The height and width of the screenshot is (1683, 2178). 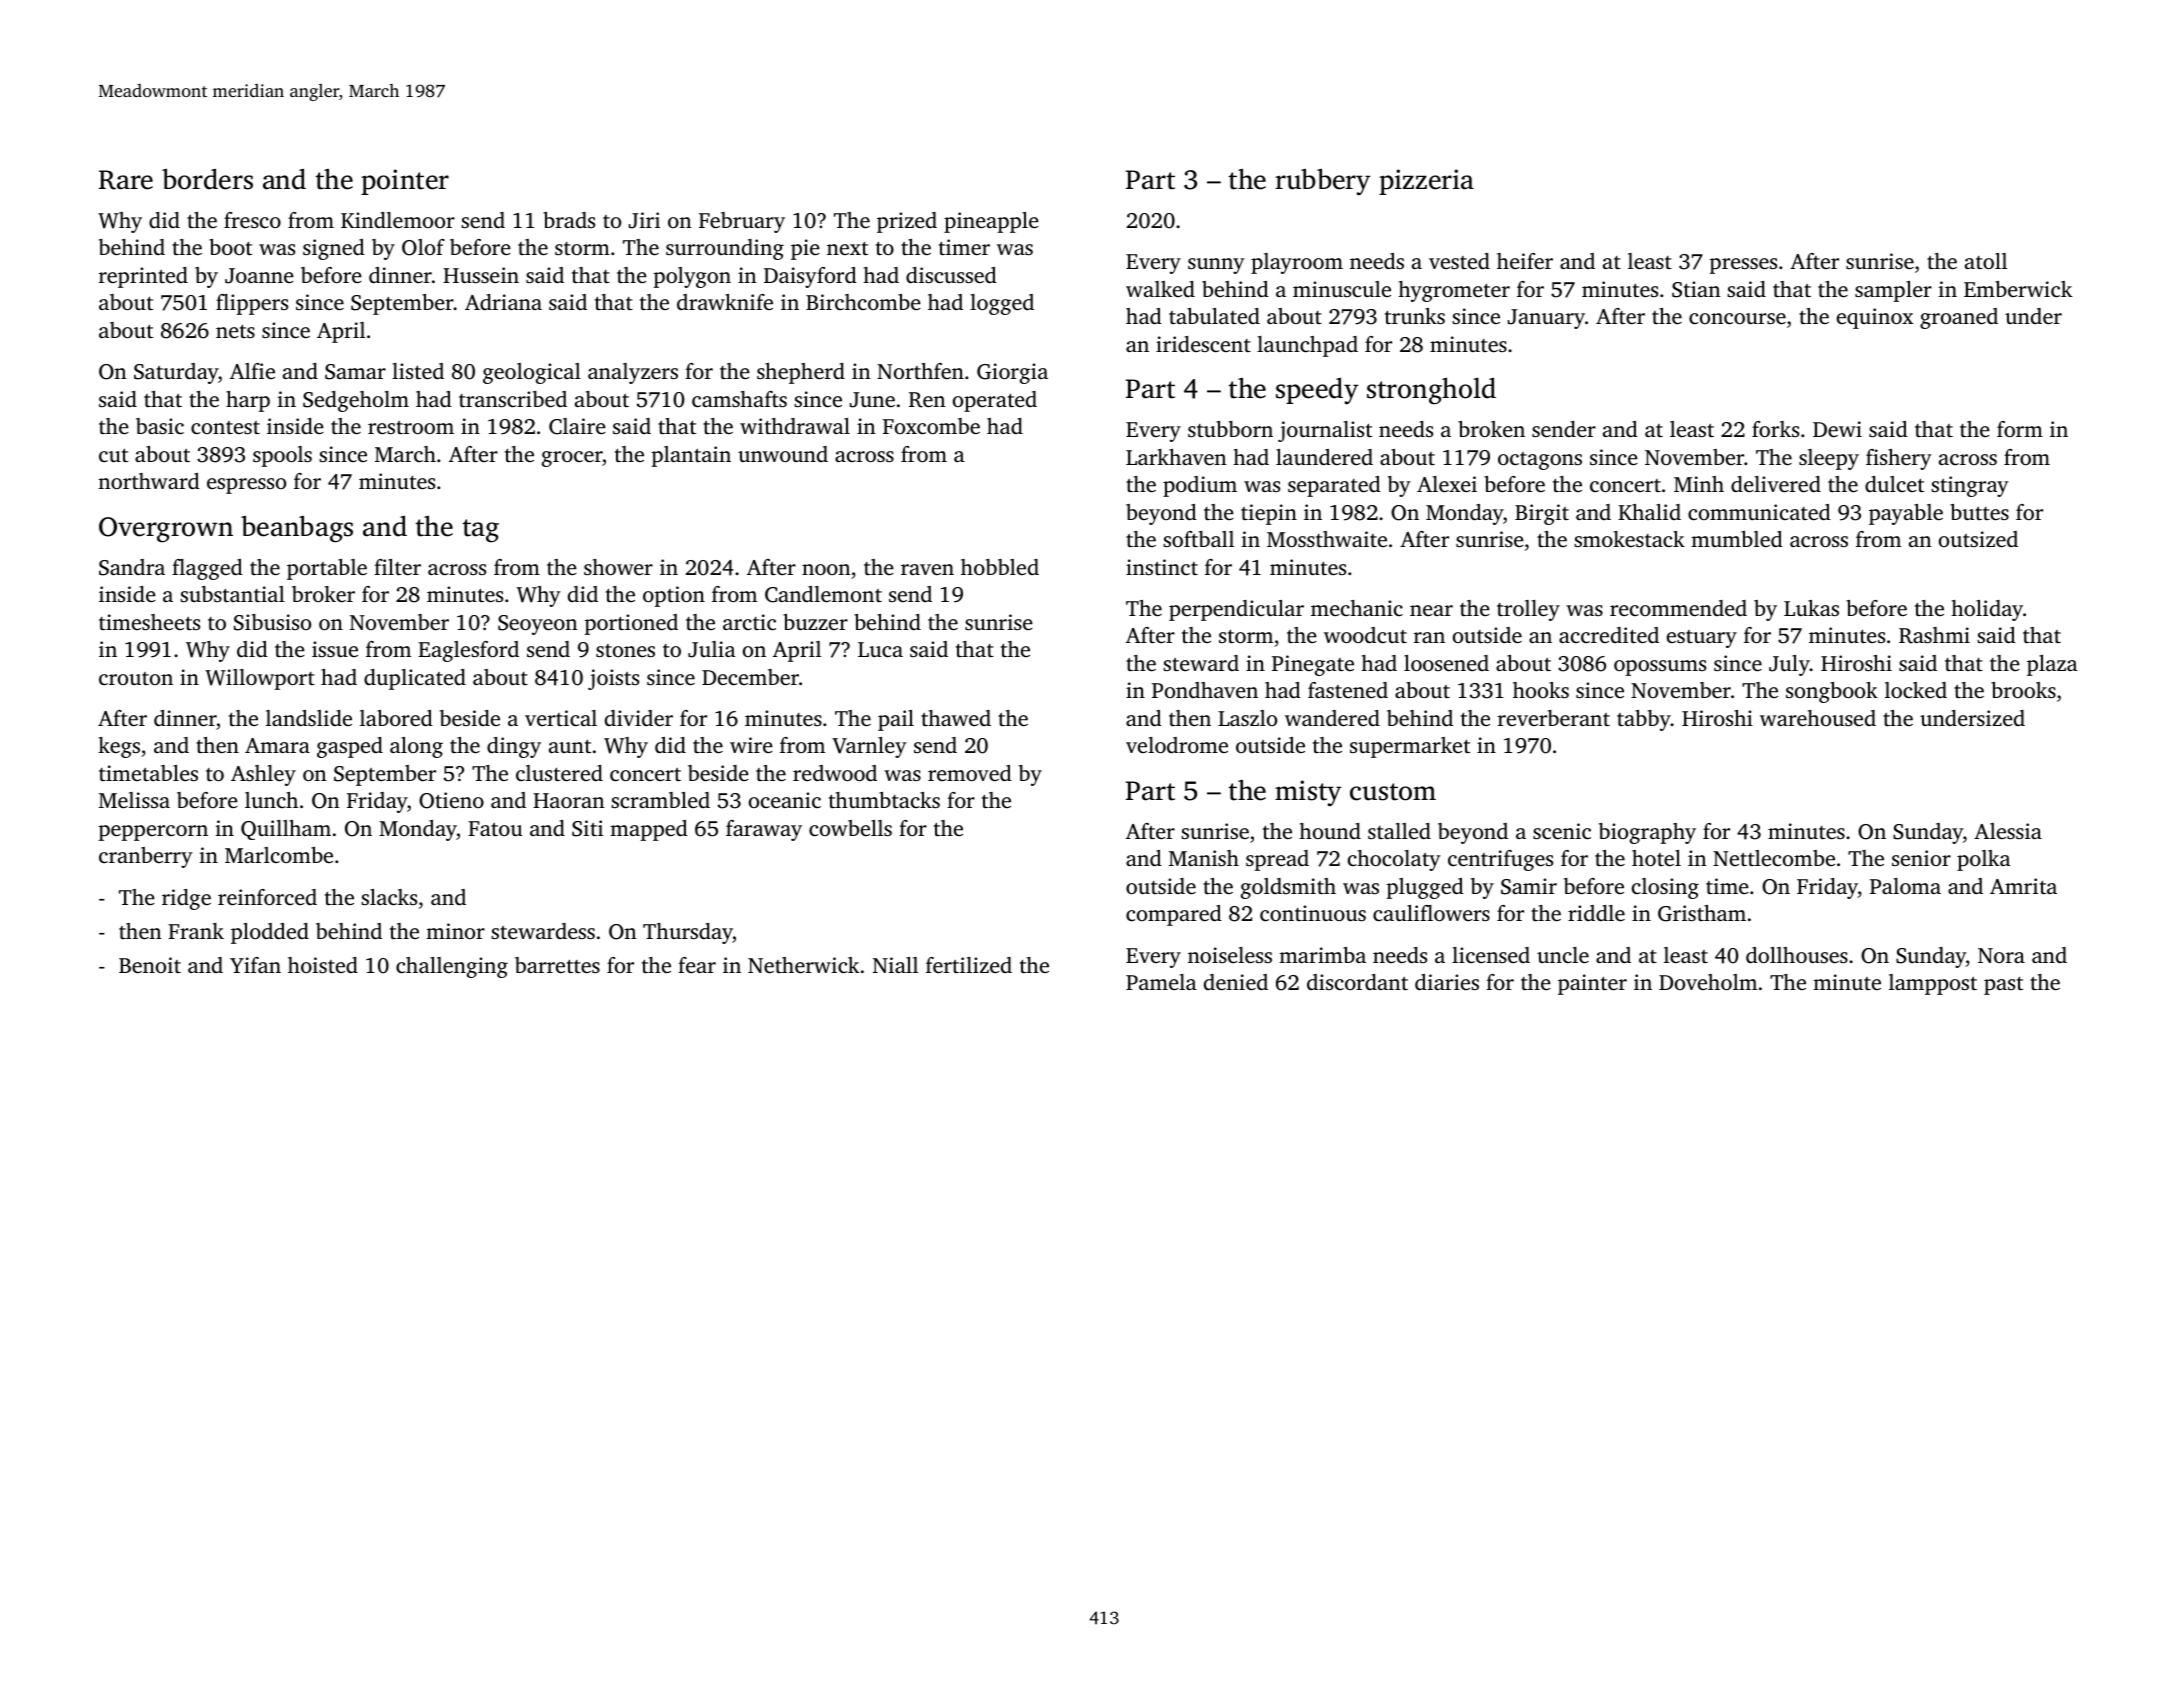 What do you see at coordinates (1236, 610) in the screenshot?
I see `perpendicular` at bounding box center [1236, 610].
